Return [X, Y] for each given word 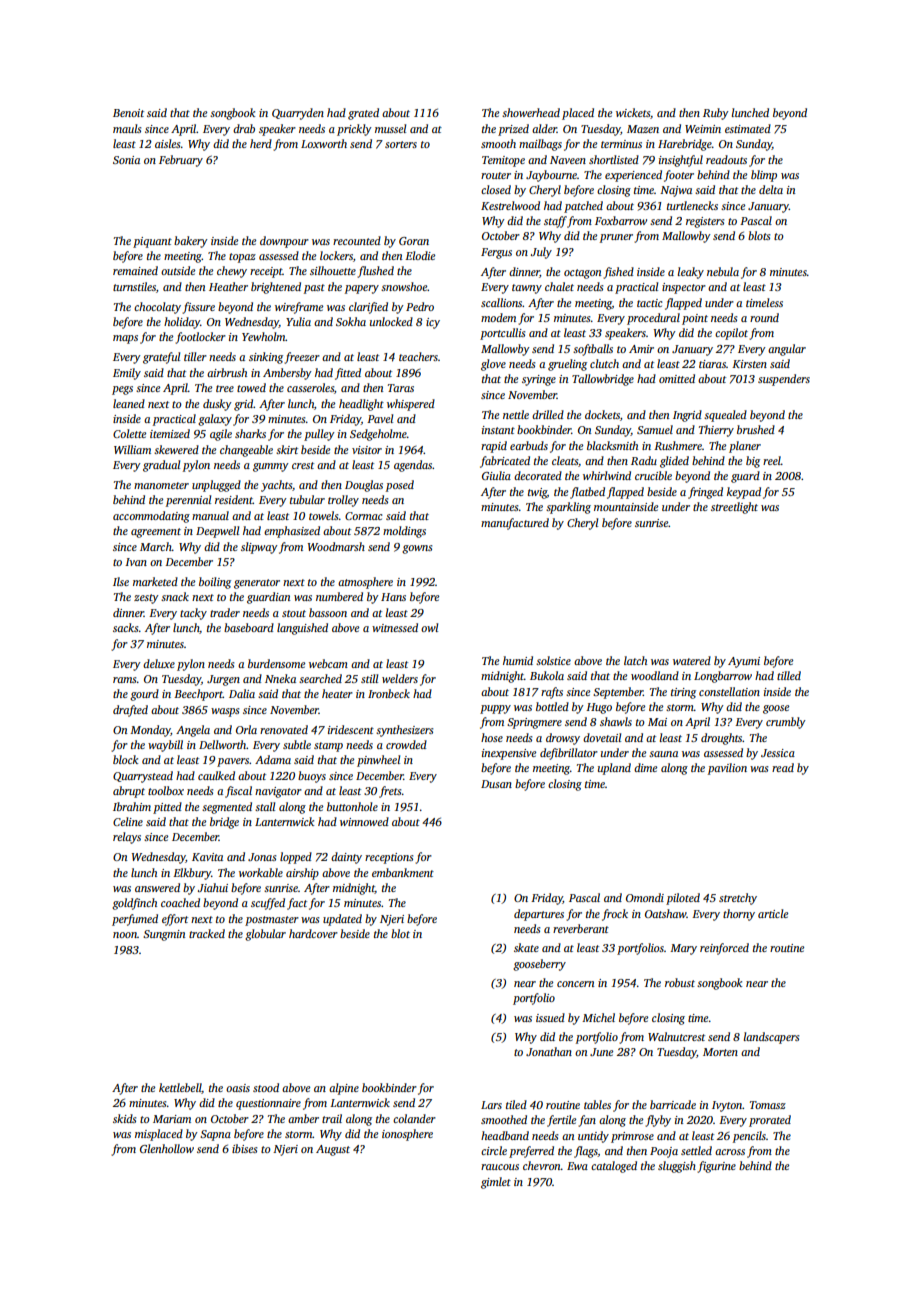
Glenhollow [167, 1148]
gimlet [496, 1183]
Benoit [128, 113]
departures [539, 915]
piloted [683, 899]
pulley [319, 435]
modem [498, 317]
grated [363, 114]
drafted [130, 711]
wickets [633, 112]
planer [745, 447]
